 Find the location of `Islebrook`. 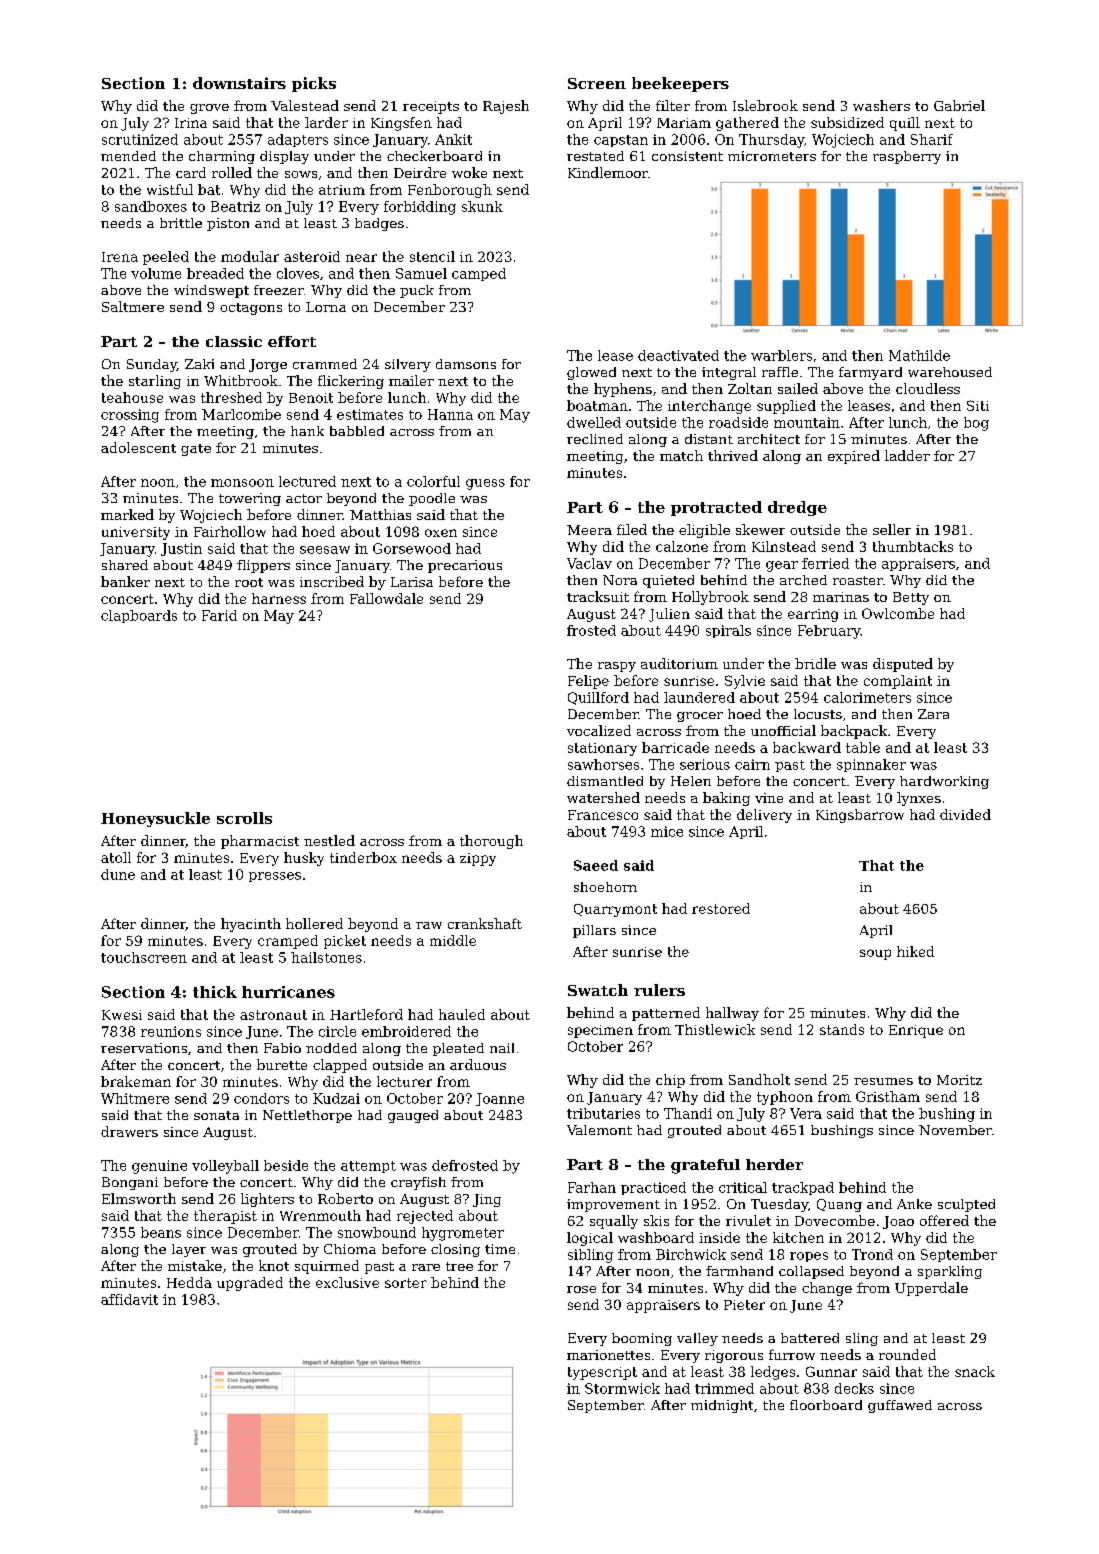

Islebrook is located at coordinates (765, 105).
